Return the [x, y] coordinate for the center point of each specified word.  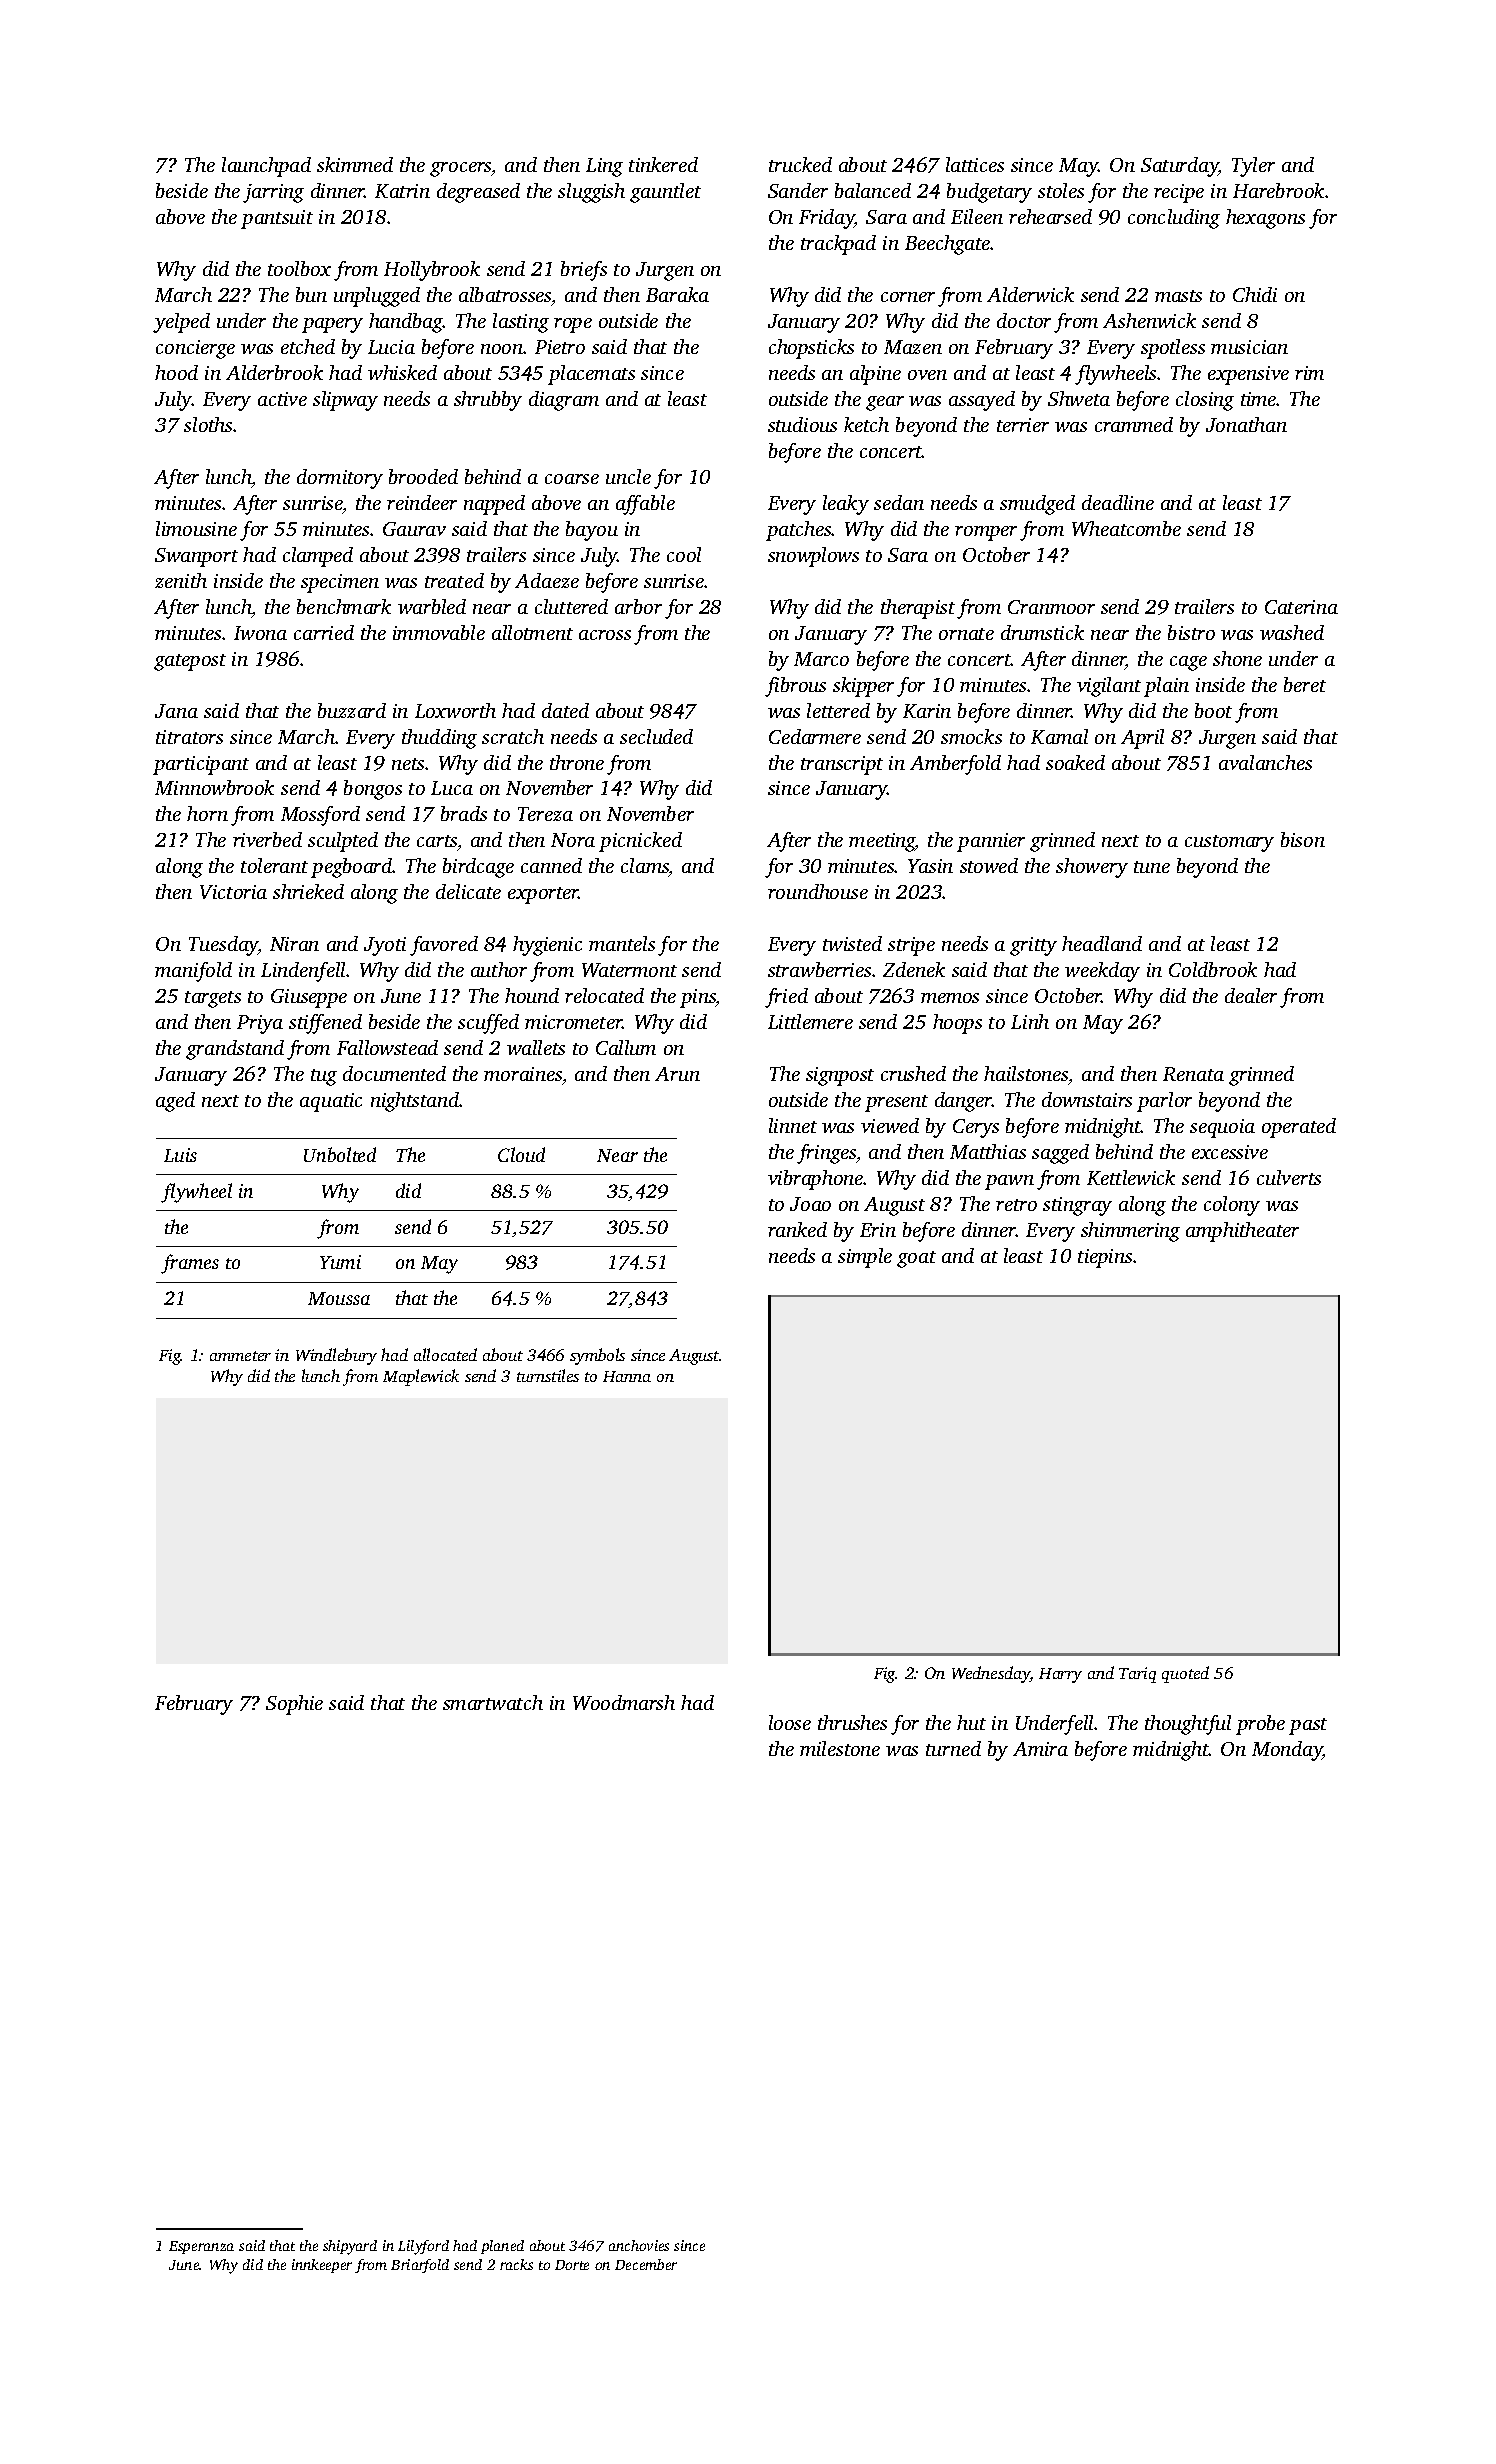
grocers [461, 169]
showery [1092, 868]
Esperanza [201, 2247]
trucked [800, 164]
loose [790, 1722]
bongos [373, 790]
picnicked [640, 842]
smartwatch [493, 1702]
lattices [975, 164]
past [1308, 1726]
